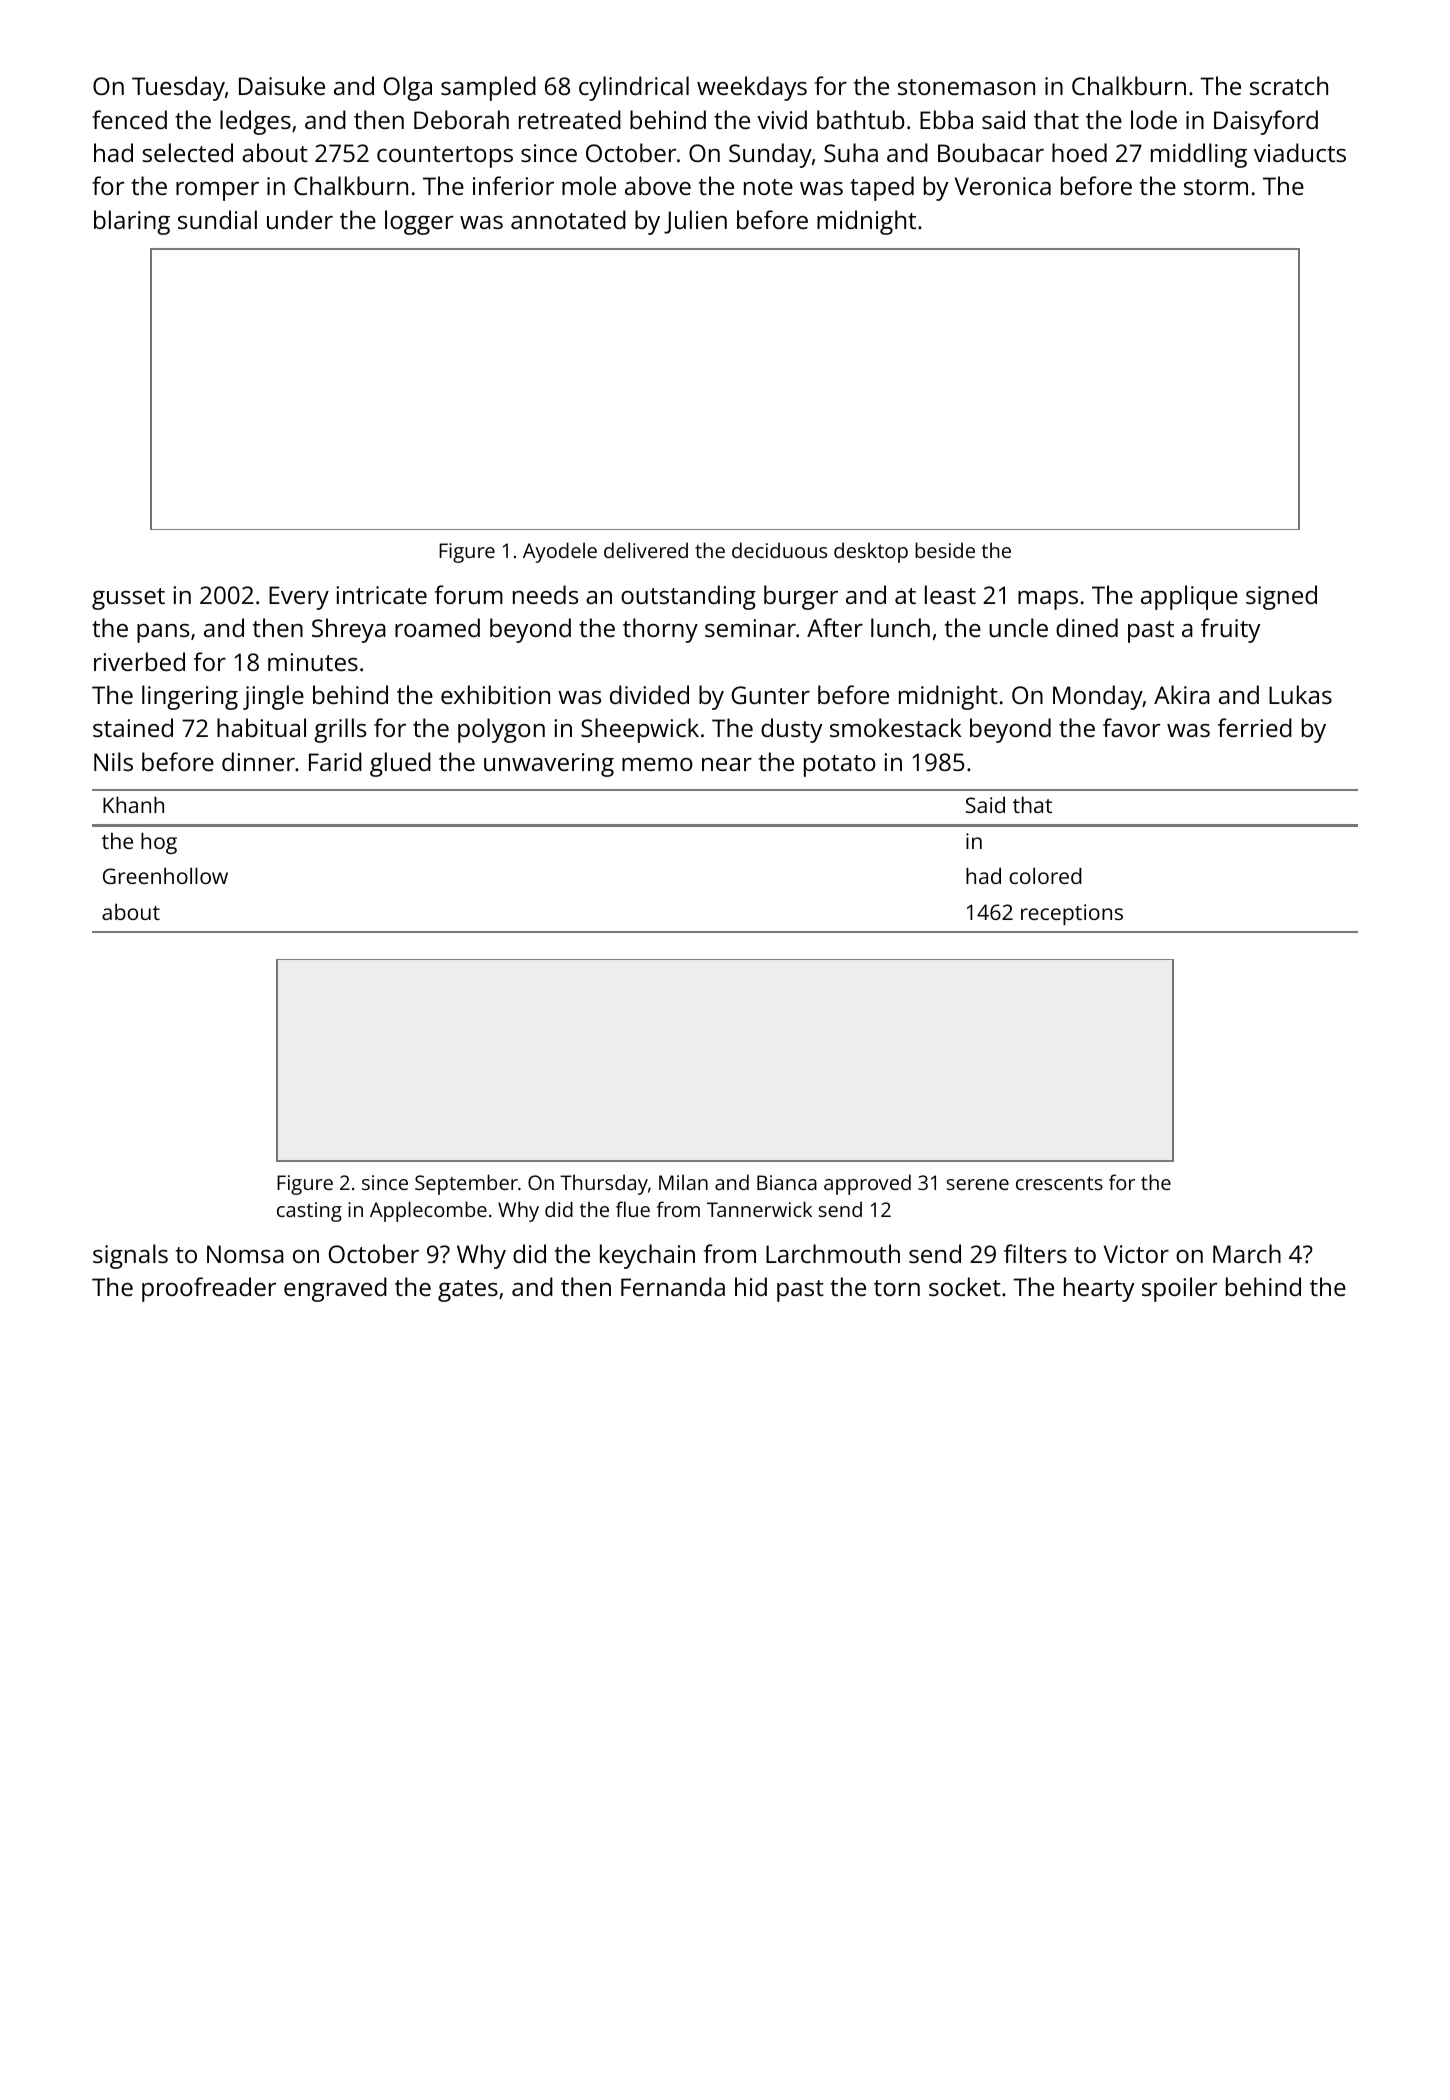 The width and height of the screenshot is (1450, 2100). I want to click on Boubacar, so click(991, 152).
